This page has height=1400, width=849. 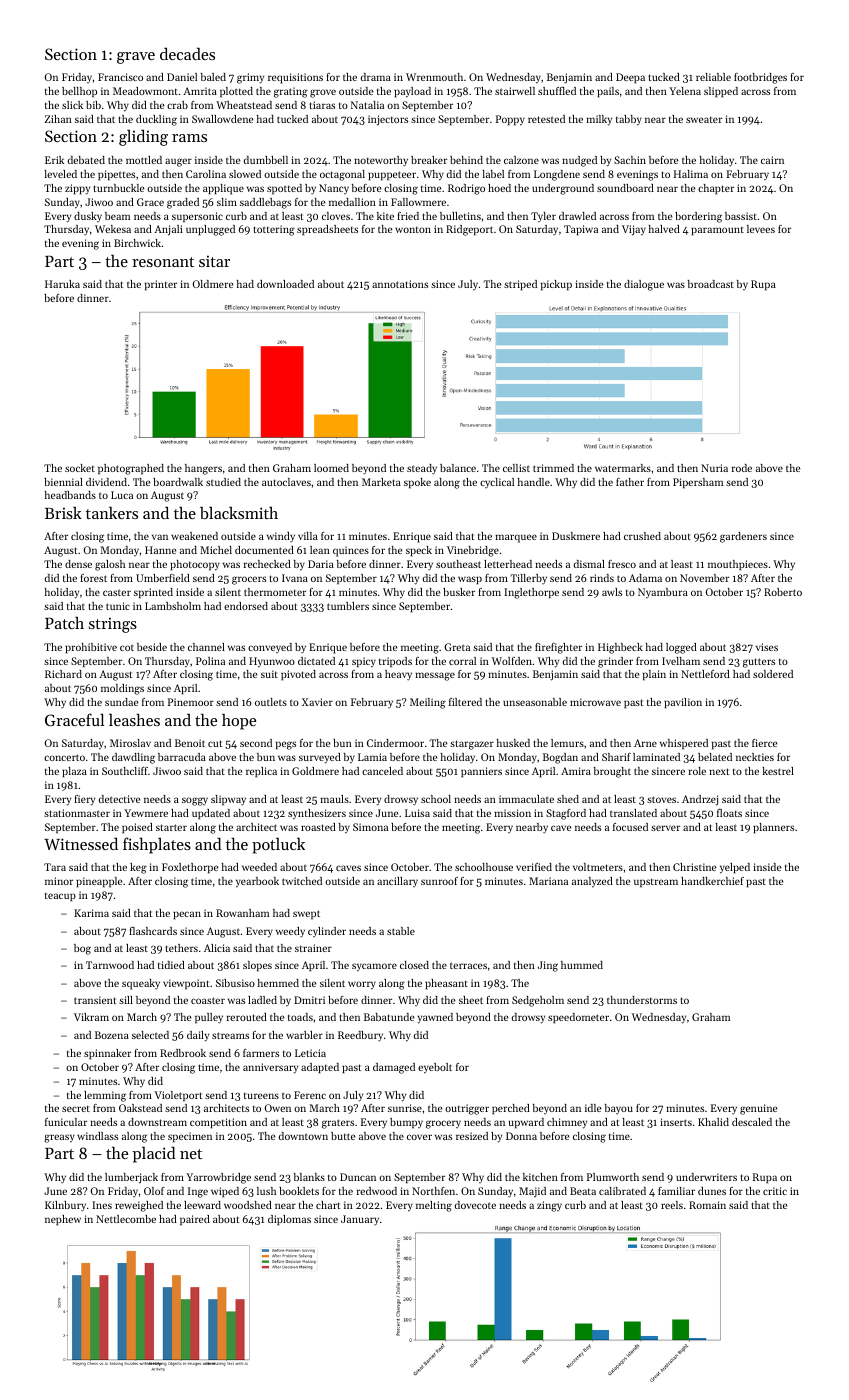 What do you see at coordinates (136, 58) in the page?
I see `grave` at bounding box center [136, 58].
